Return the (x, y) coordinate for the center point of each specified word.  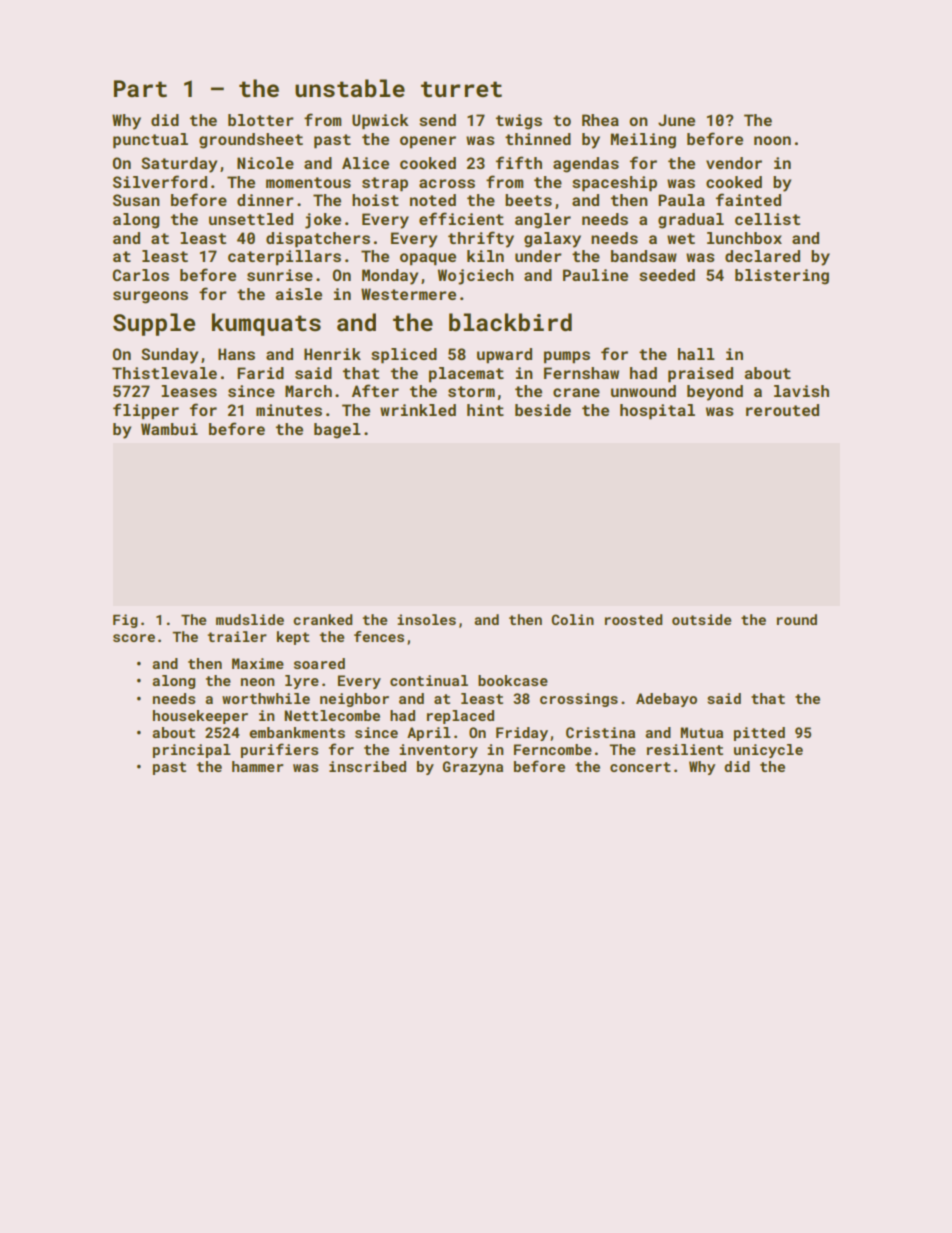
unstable (350, 88)
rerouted (782, 410)
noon (772, 140)
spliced (404, 356)
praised (700, 375)
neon (258, 682)
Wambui (169, 429)
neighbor (354, 700)
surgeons (150, 297)
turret (461, 89)
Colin (572, 619)
